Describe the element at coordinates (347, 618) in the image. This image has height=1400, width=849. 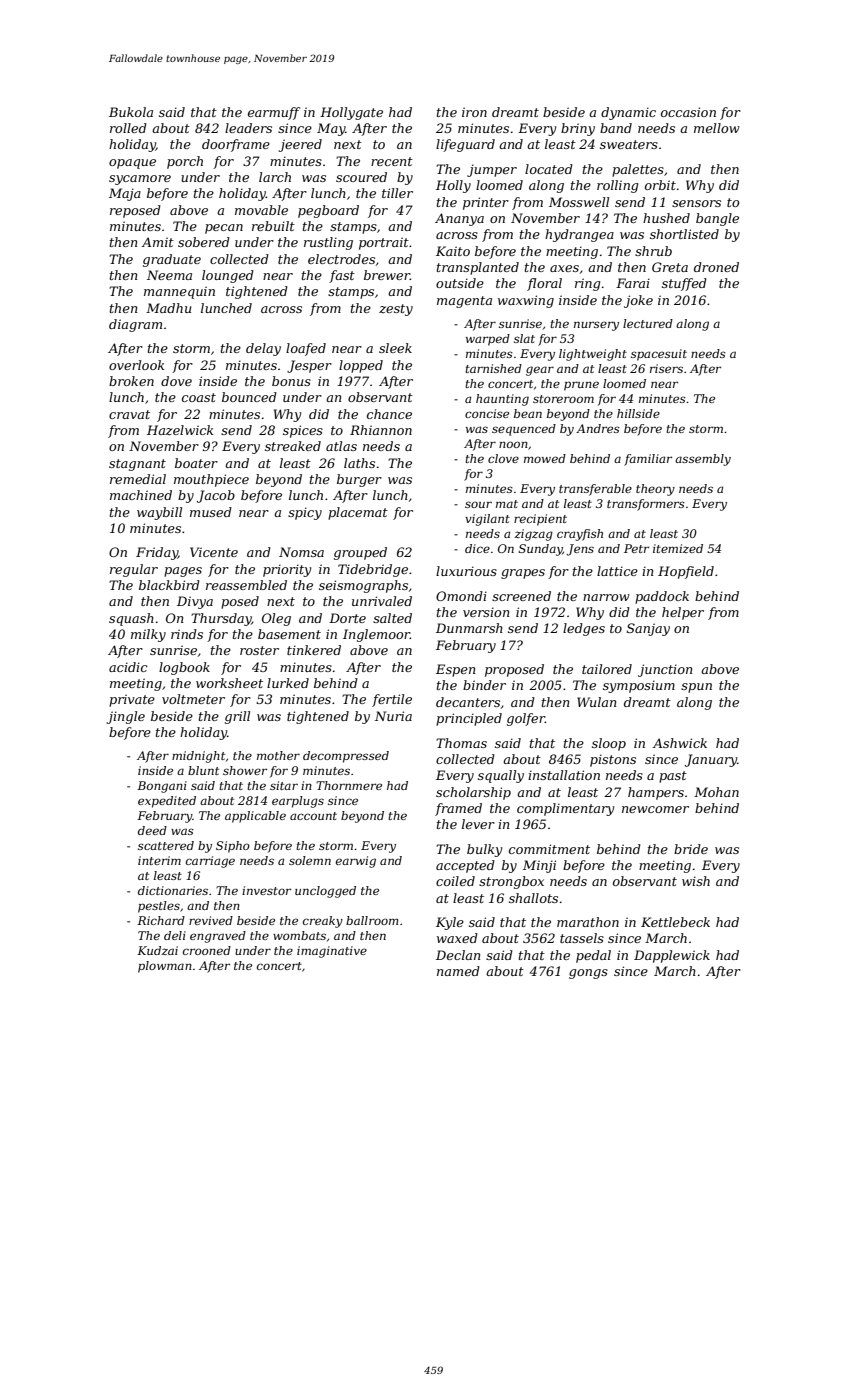
I see `Dorte` at that location.
